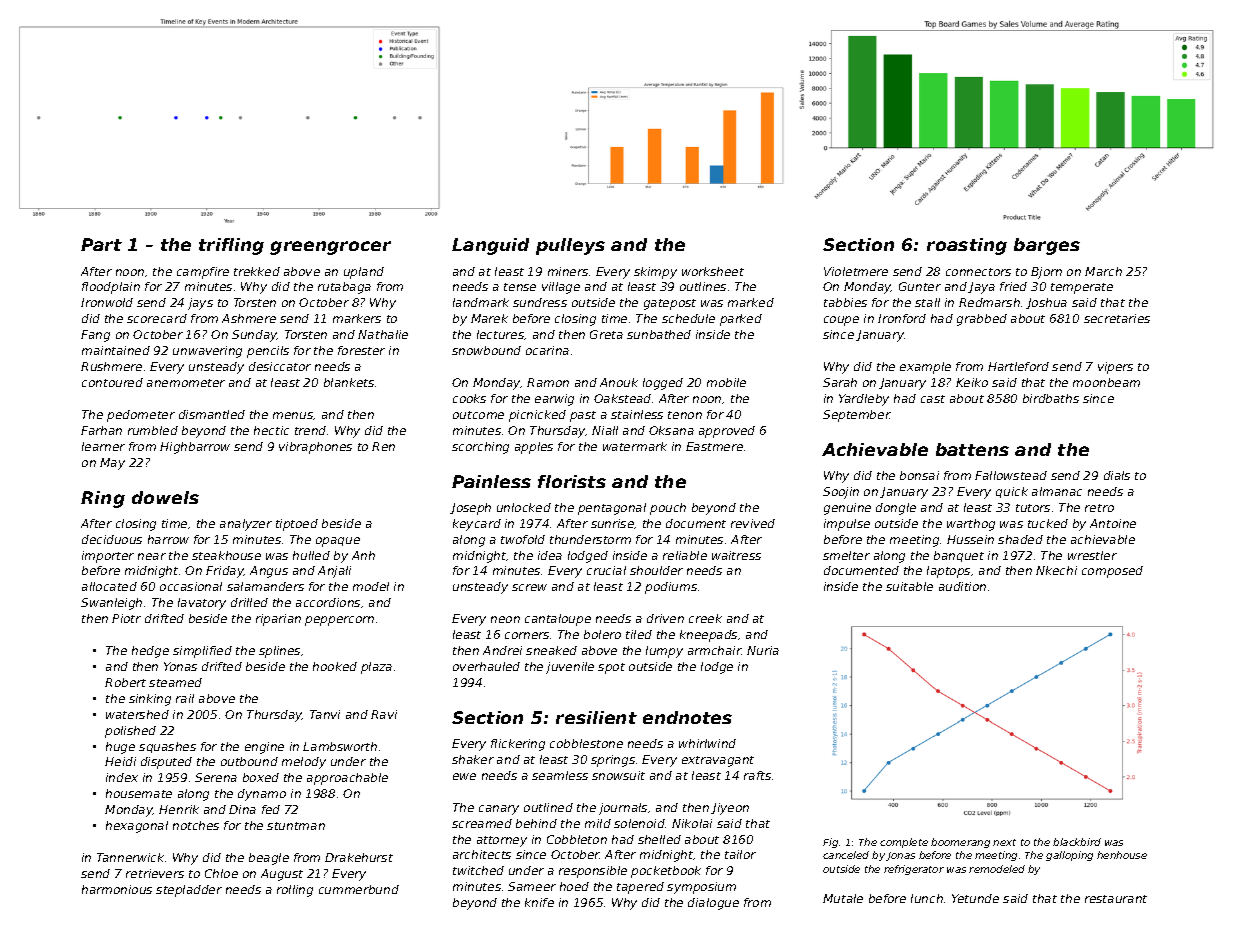 The image size is (1233, 952). I want to click on almanac, so click(1057, 491).
